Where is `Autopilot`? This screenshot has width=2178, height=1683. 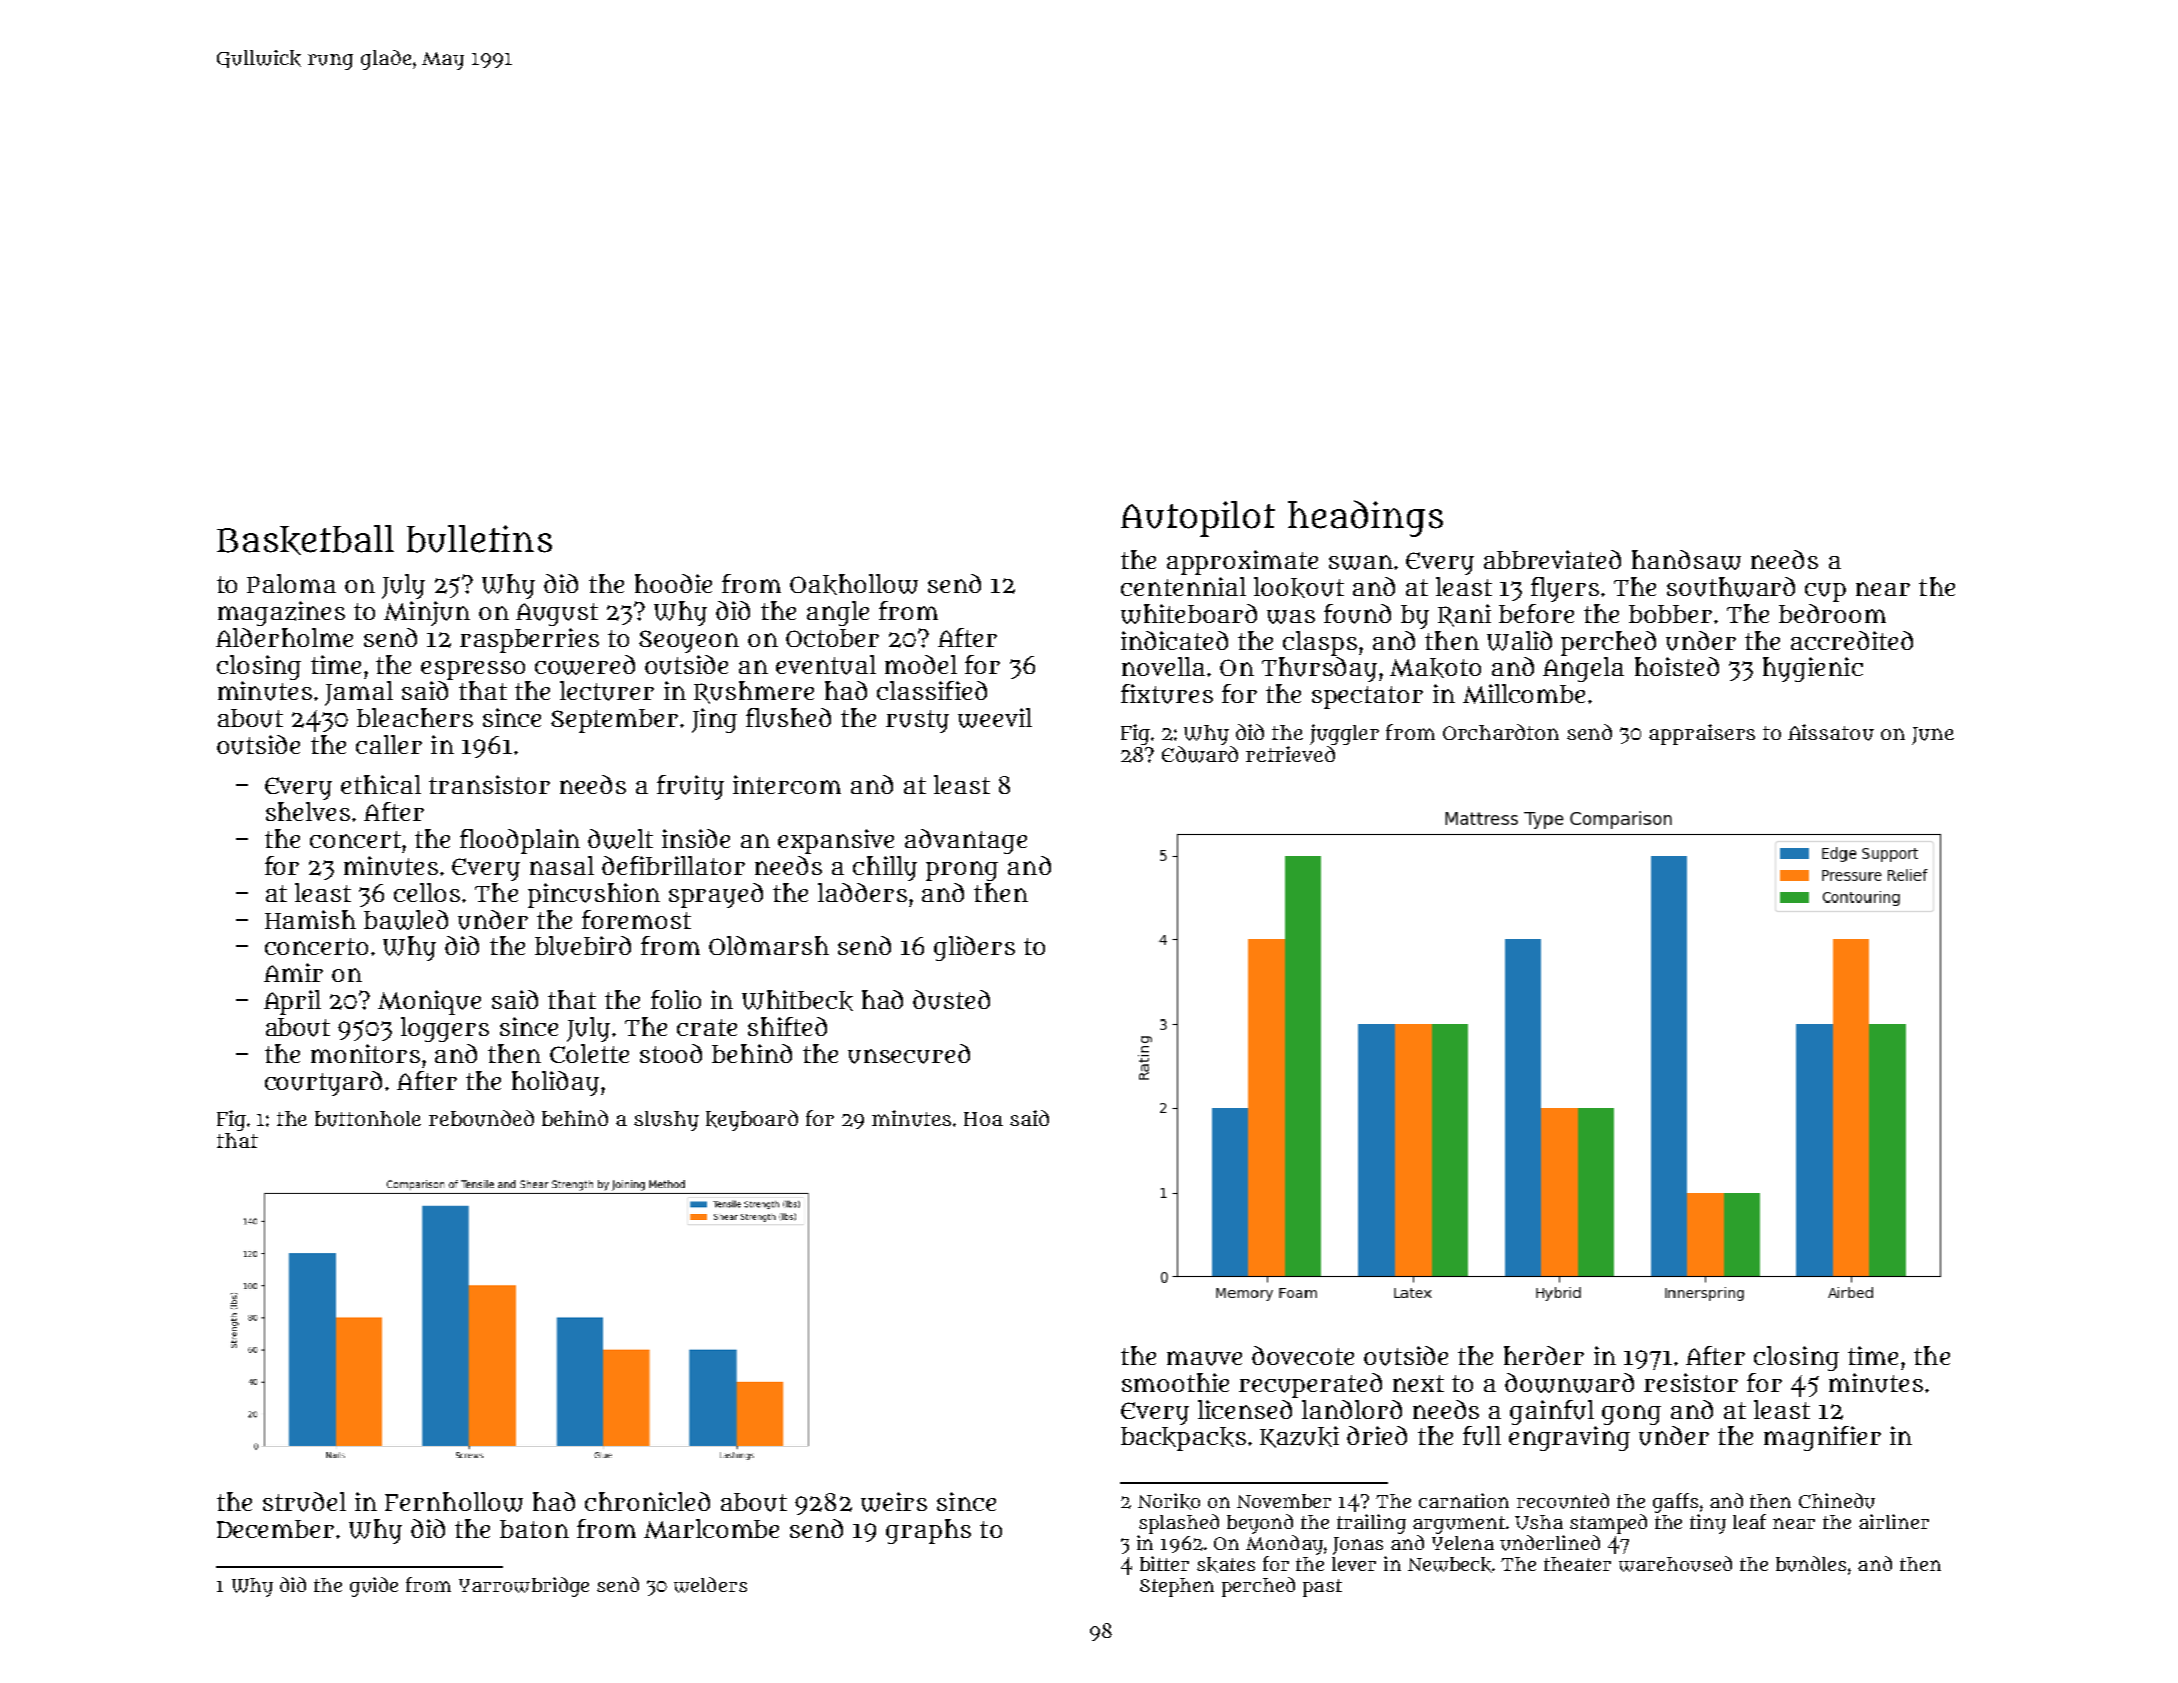 Autopilot is located at coordinates (1198, 519).
